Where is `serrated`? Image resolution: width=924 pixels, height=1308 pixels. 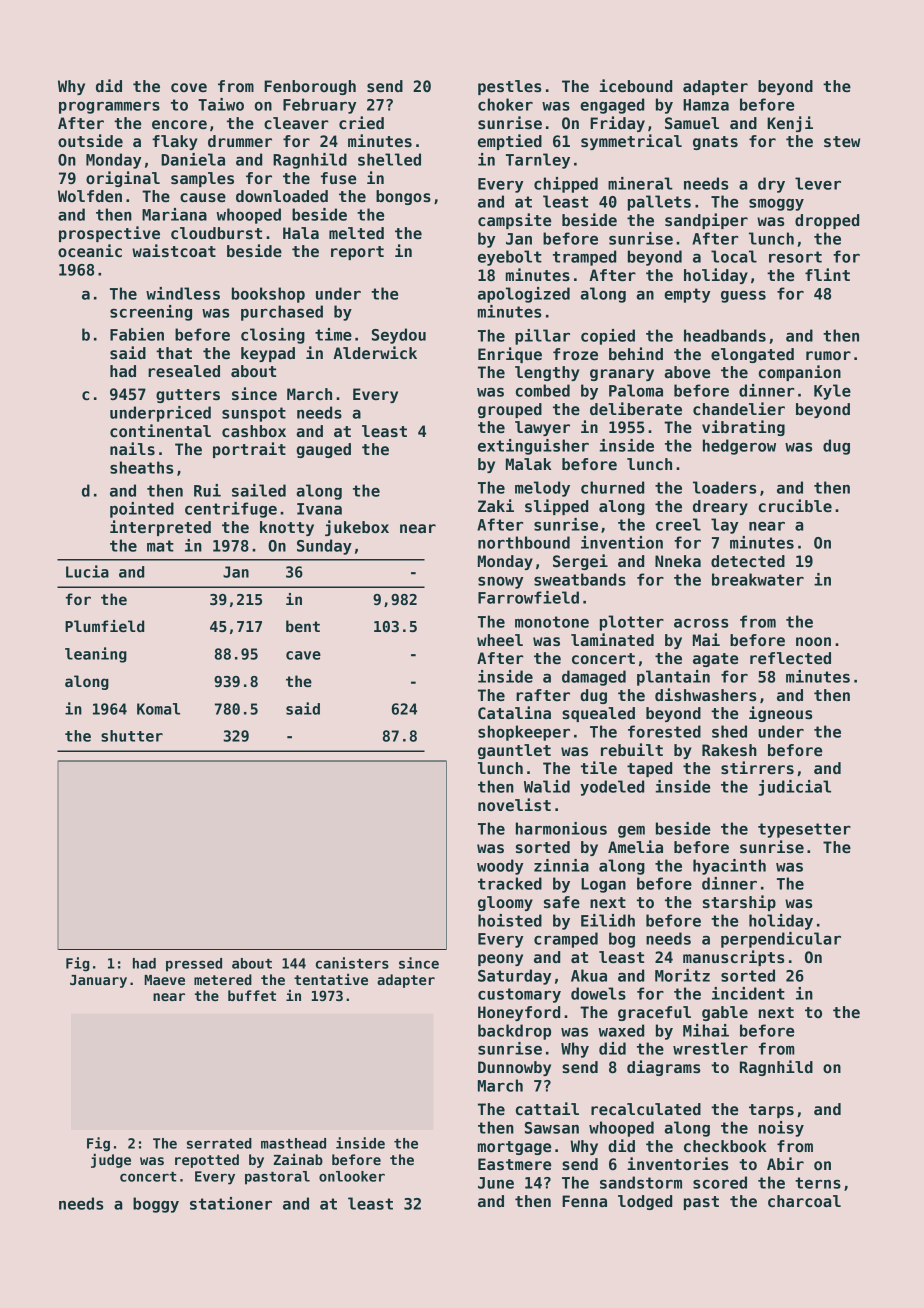 serrated is located at coordinates (219, 1143).
